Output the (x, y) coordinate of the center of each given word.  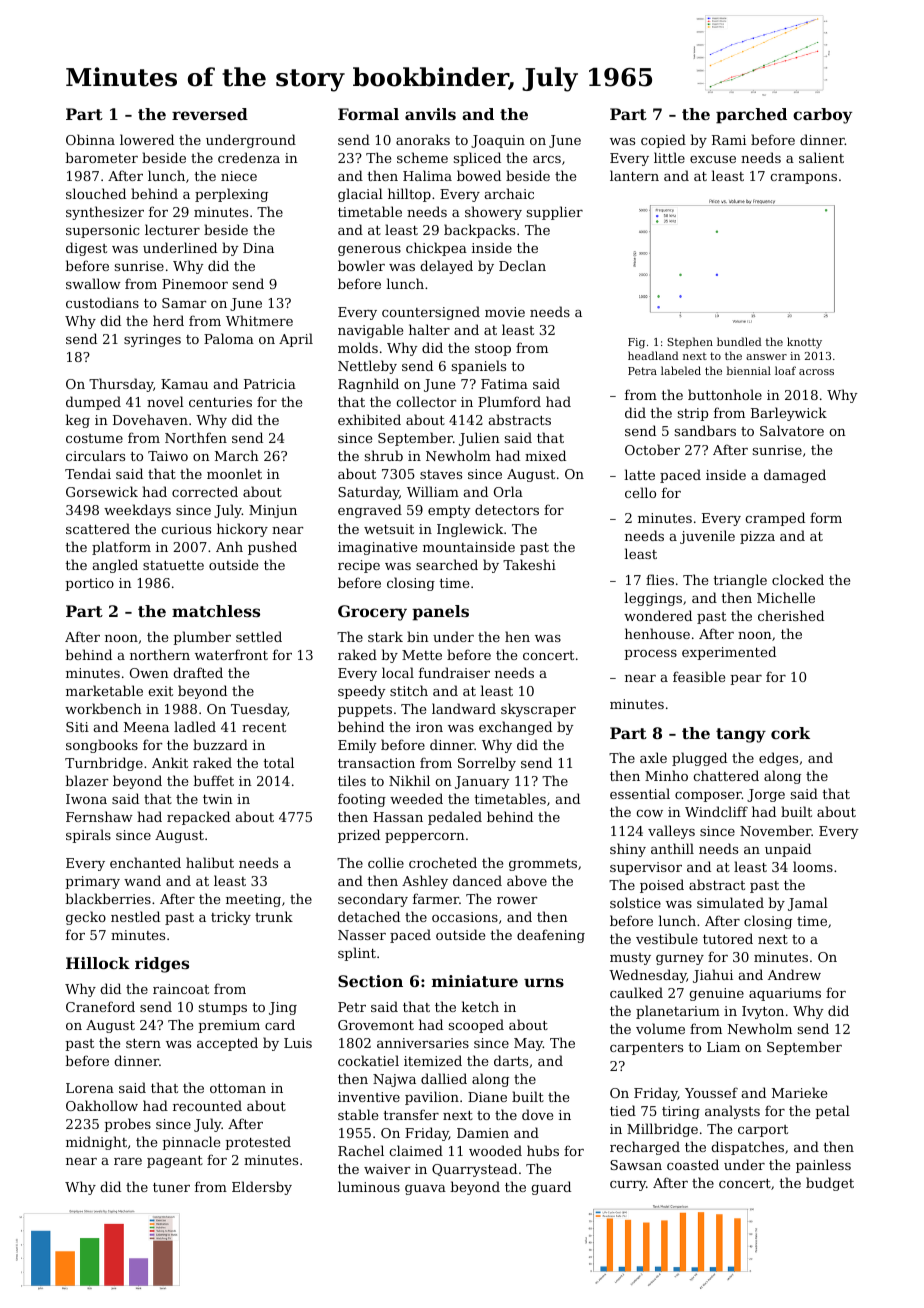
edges (778, 759)
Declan (522, 265)
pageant (175, 1162)
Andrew (794, 974)
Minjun (273, 511)
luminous (369, 1186)
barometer (101, 157)
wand (142, 880)
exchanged (515, 728)
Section (370, 981)
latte (639, 474)
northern (160, 654)
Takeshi (529, 564)
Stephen (690, 343)
